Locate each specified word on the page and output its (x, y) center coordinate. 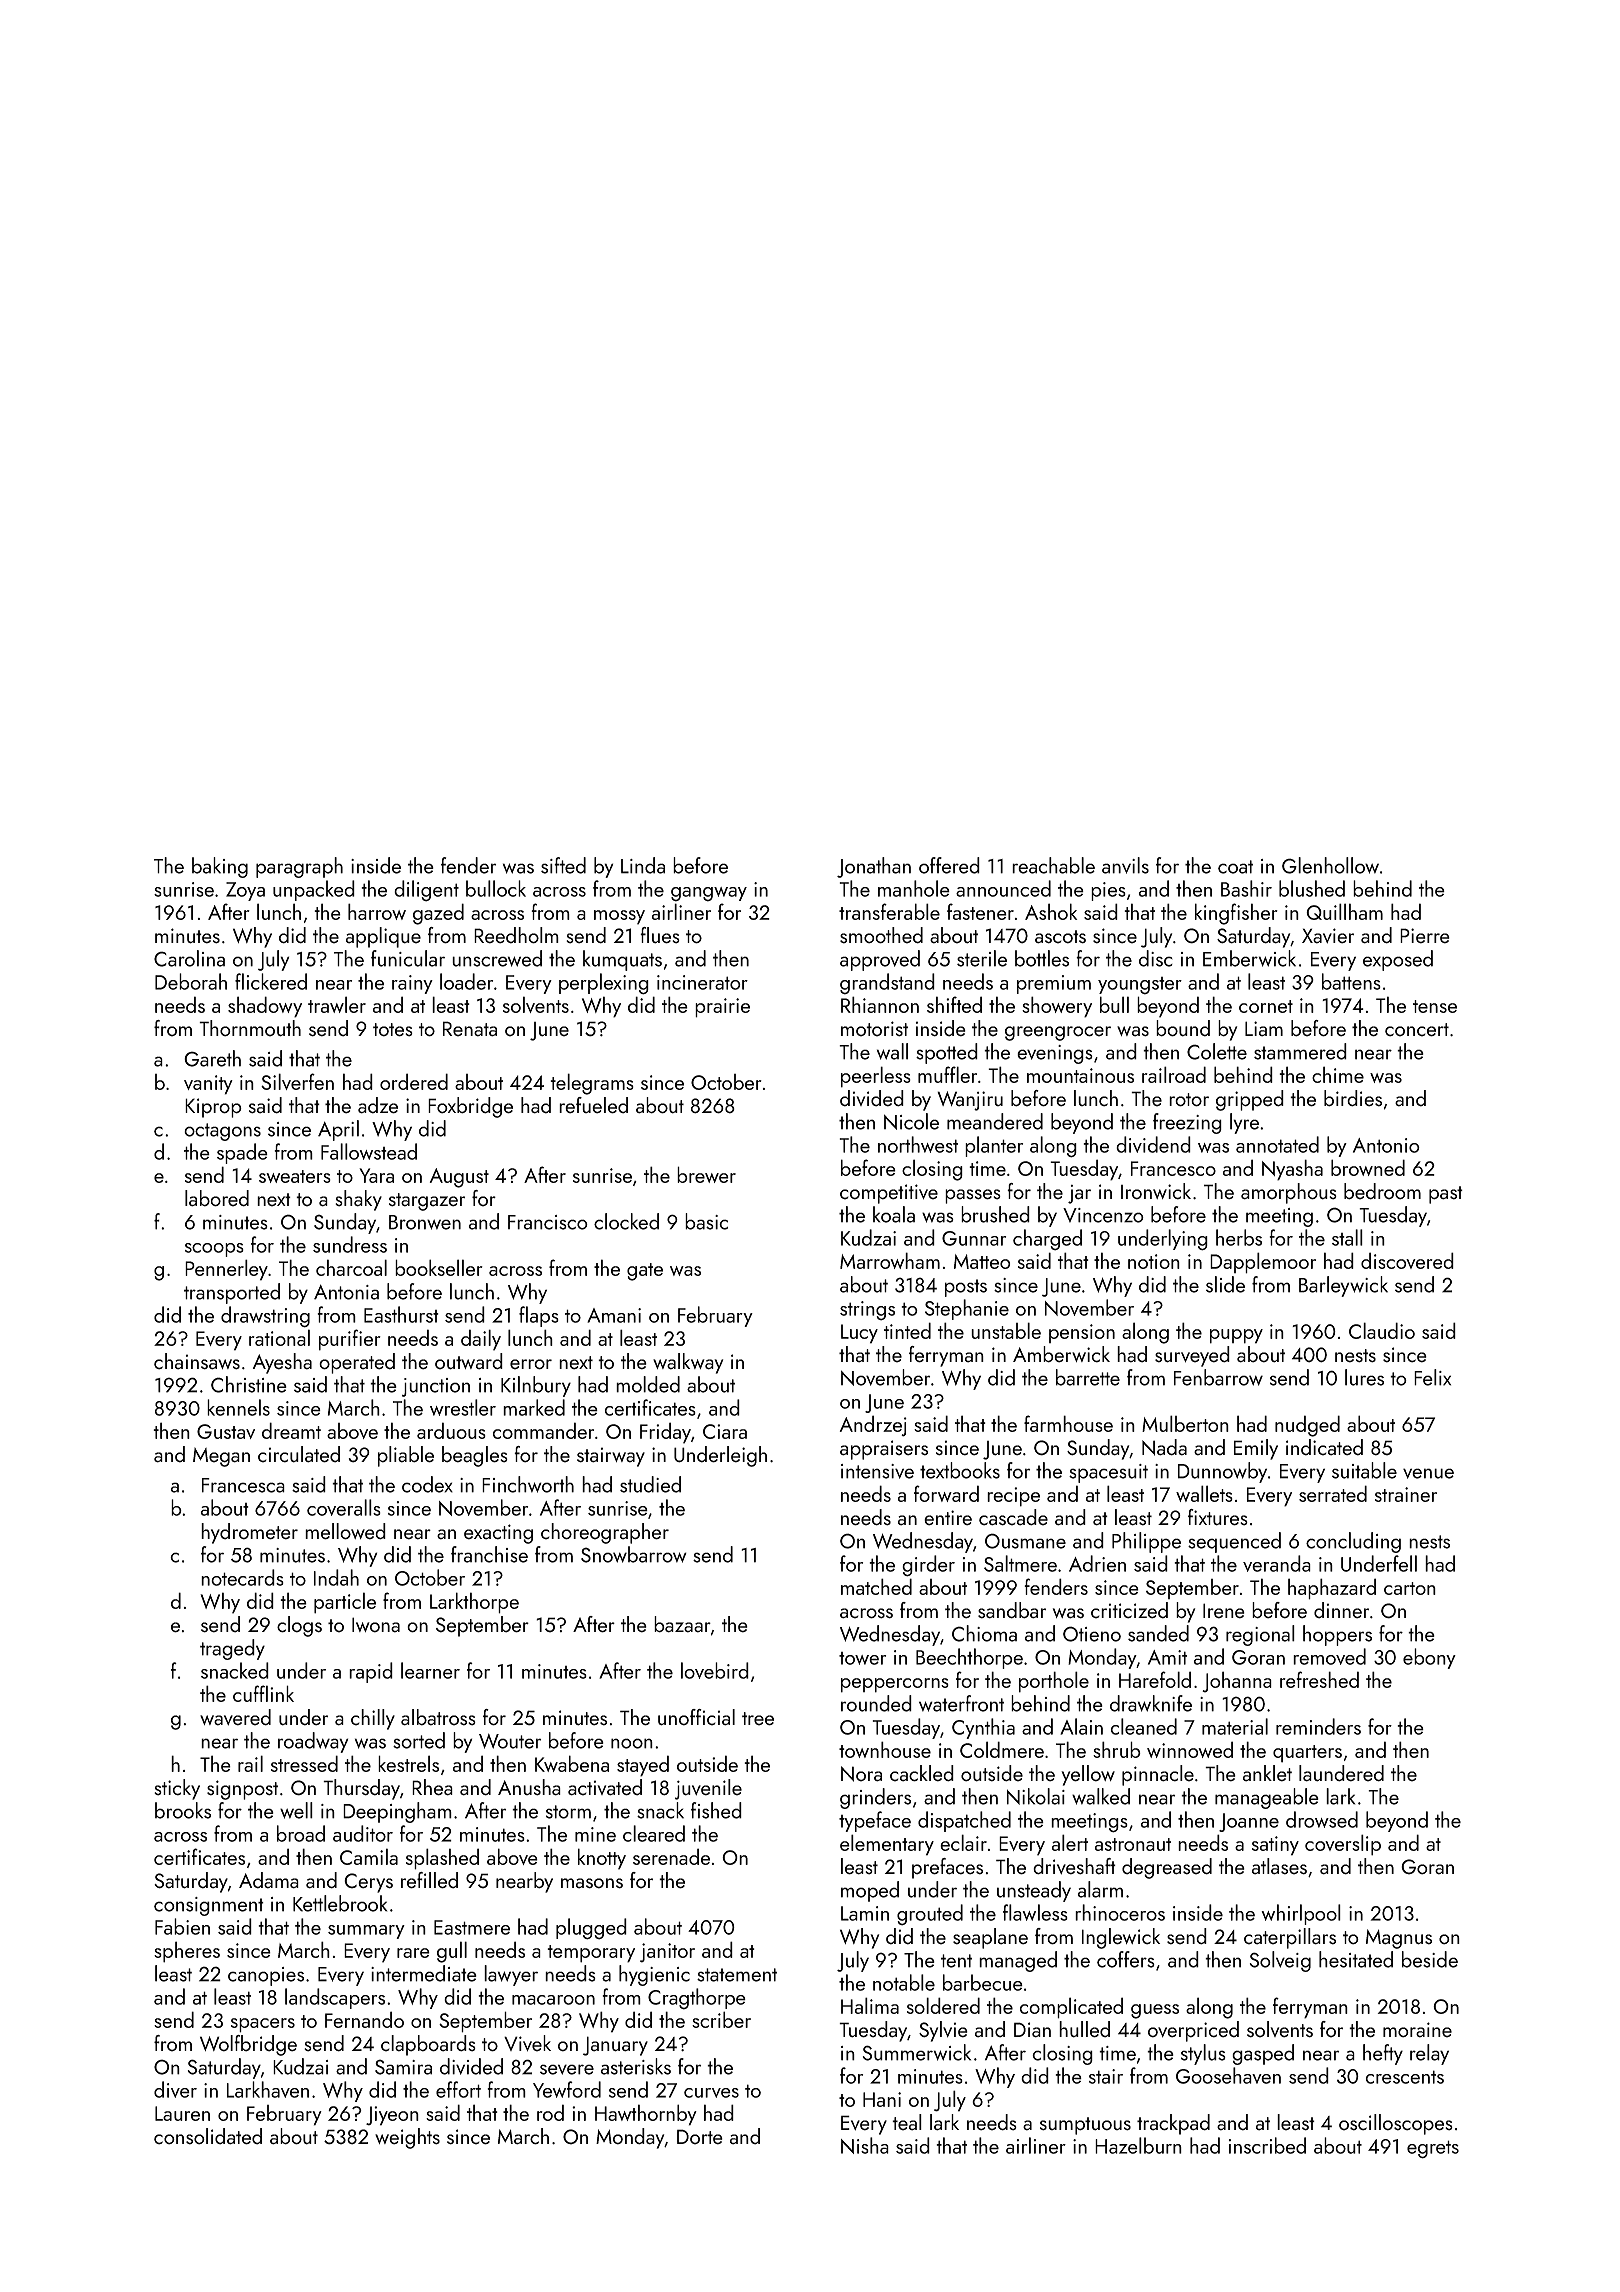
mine (595, 1834)
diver (175, 2089)
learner (430, 1670)
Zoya (245, 891)
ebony (1429, 1658)
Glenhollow (1330, 865)
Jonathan (874, 867)
